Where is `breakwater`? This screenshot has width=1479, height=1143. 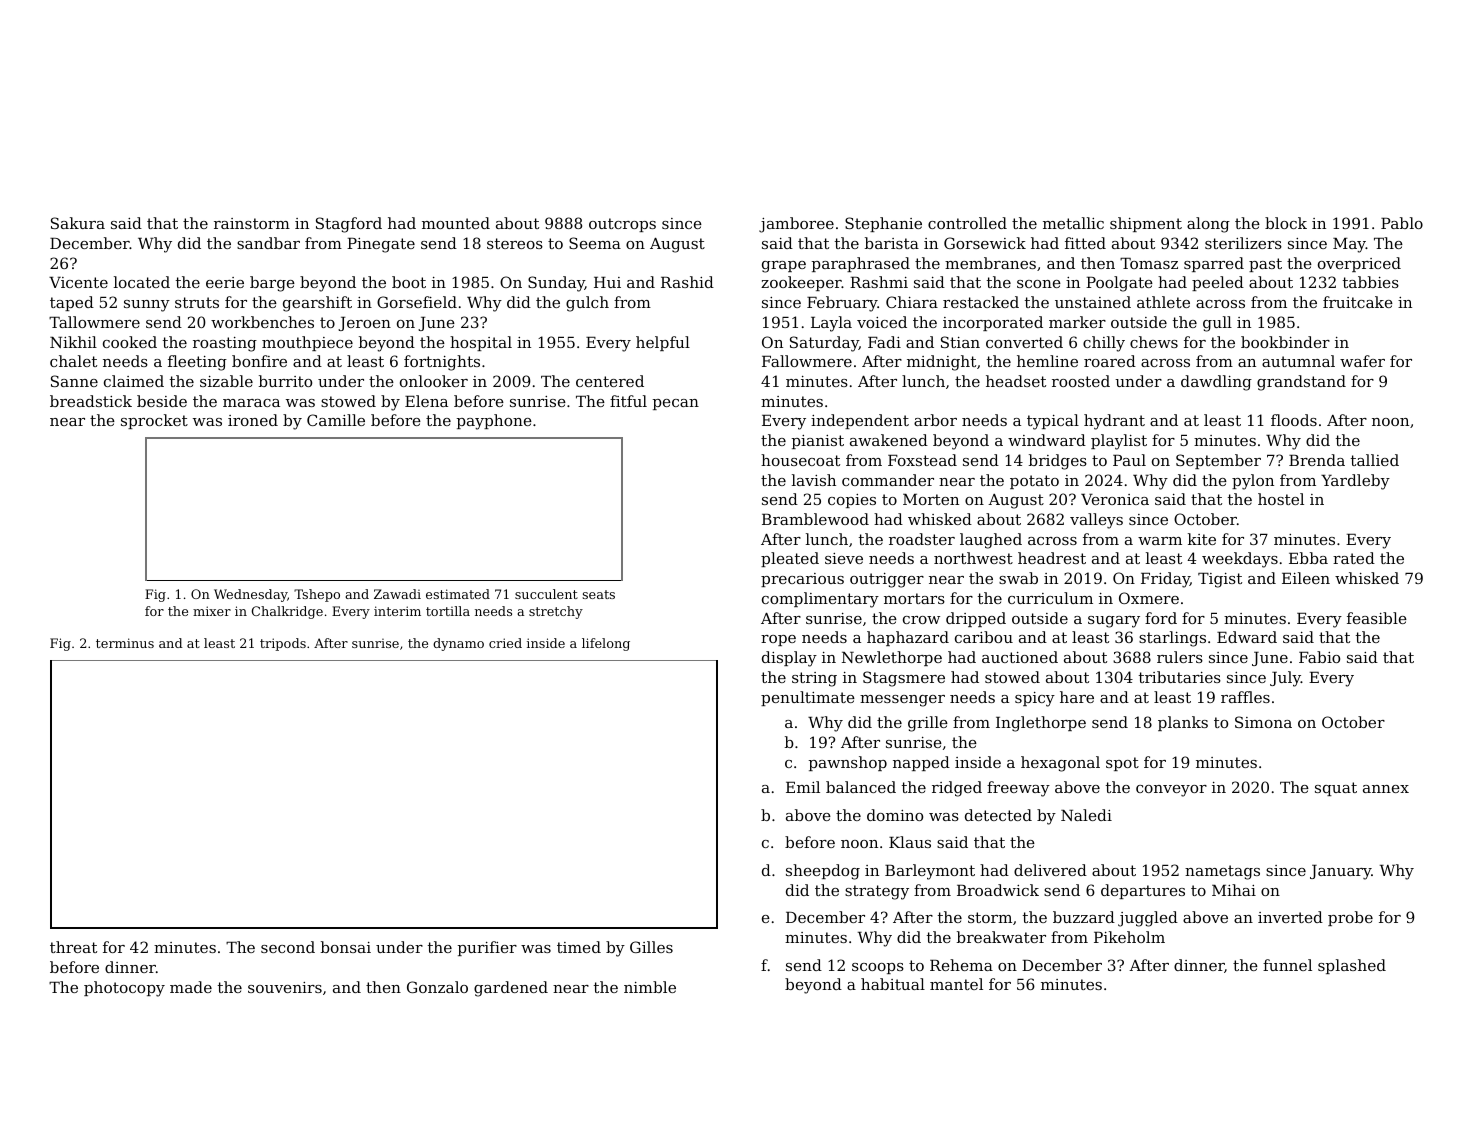 breakwater is located at coordinates (1001, 937).
